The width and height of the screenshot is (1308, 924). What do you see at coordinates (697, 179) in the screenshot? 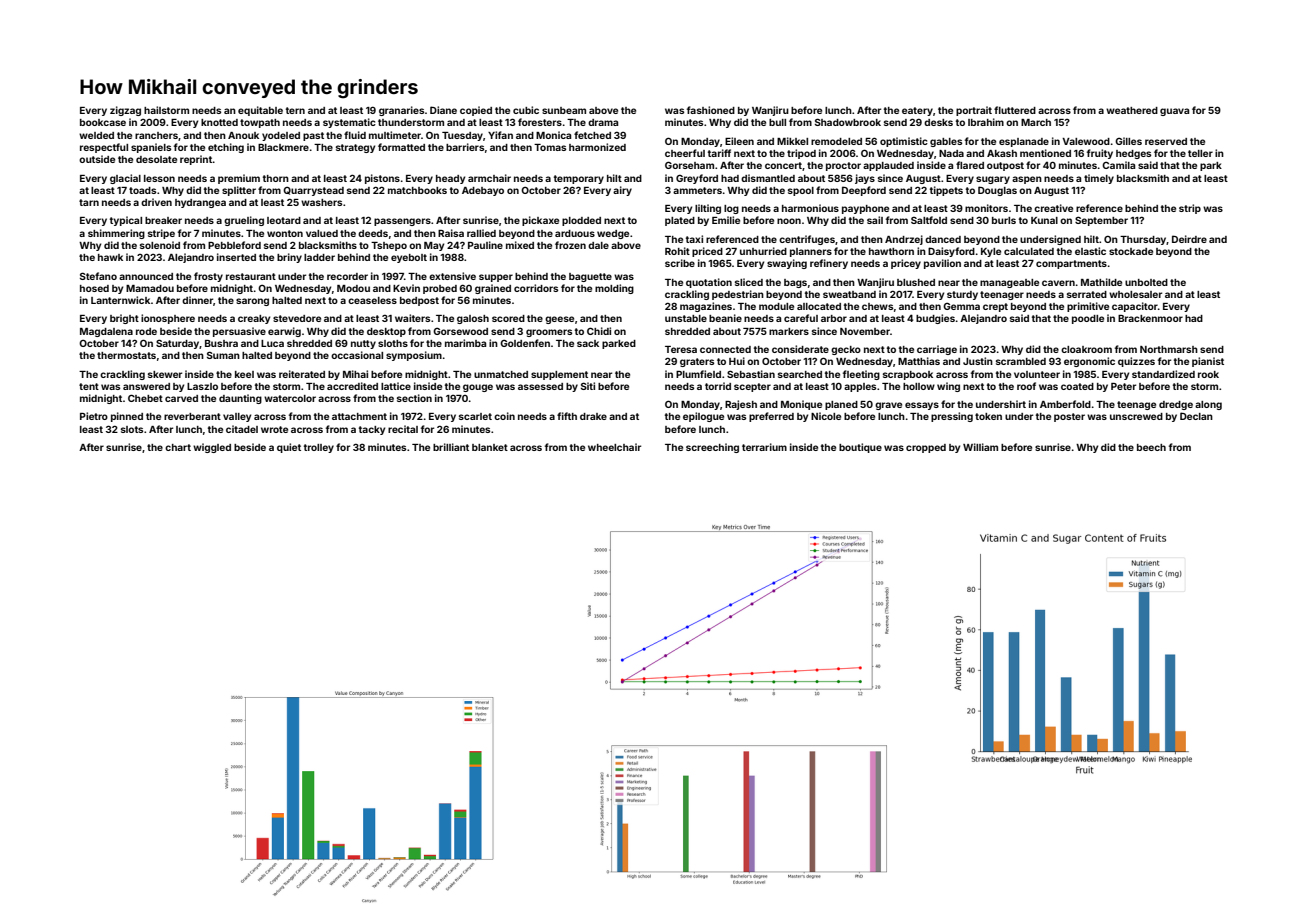
I see `Greyford` at bounding box center [697, 179].
